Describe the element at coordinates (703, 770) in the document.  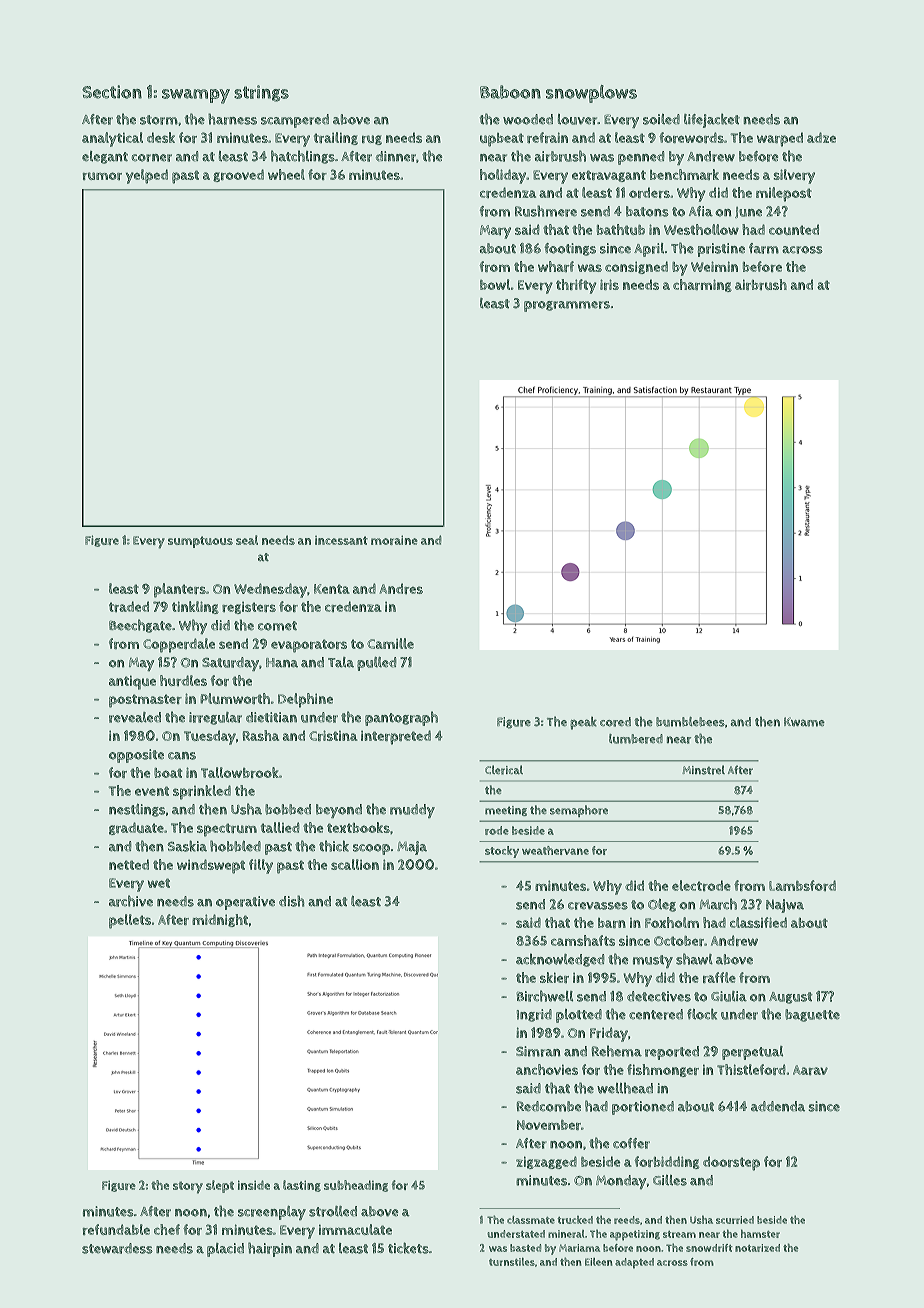
I see `Minstrel` at that location.
